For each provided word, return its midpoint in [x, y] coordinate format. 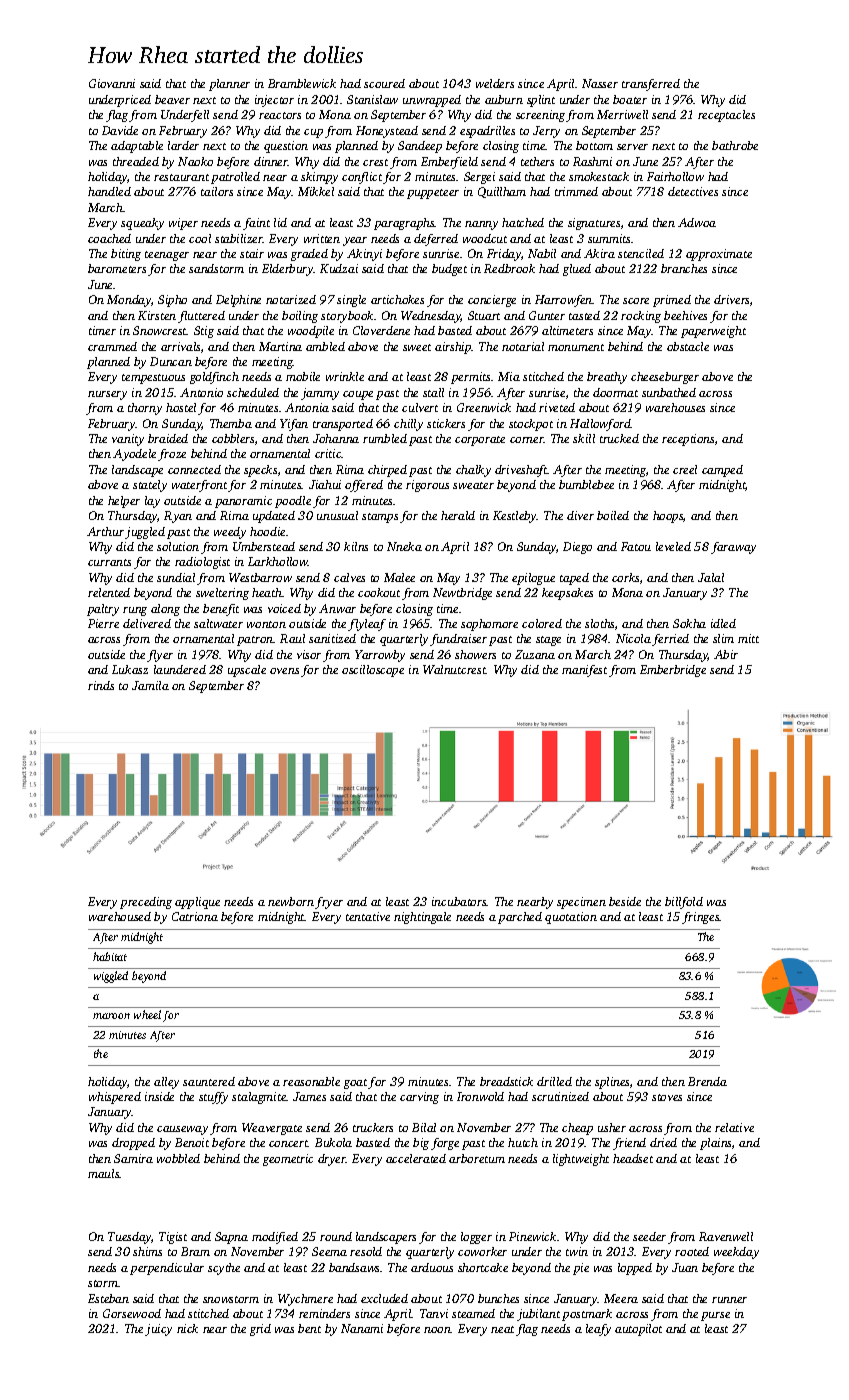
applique [197, 903]
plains [715, 1144]
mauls [104, 1173]
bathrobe [735, 145]
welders [495, 83]
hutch [523, 1142]
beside [625, 901]
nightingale [422, 918]
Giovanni [112, 83]
